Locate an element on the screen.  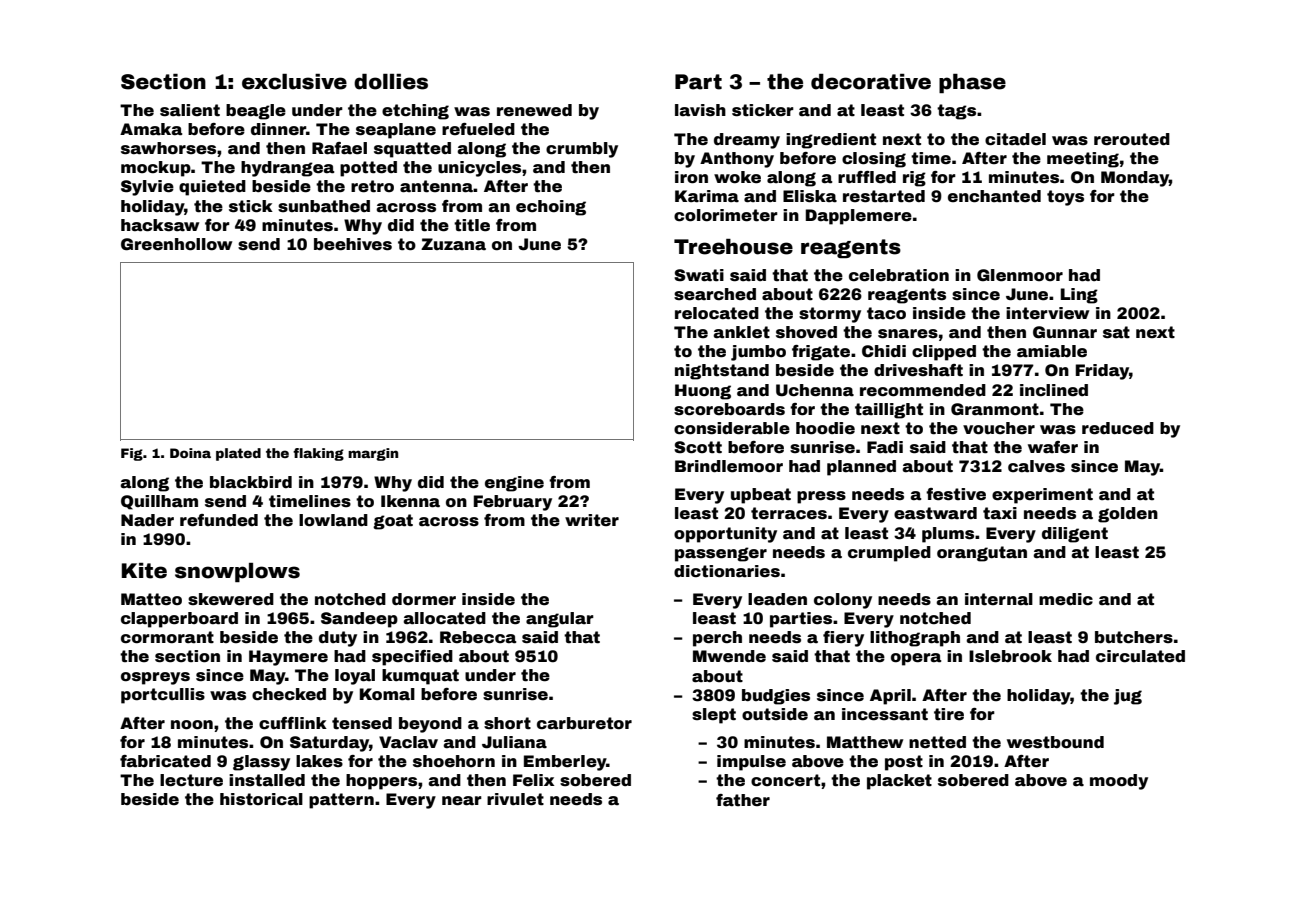
margin is located at coordinates (373, 454).
